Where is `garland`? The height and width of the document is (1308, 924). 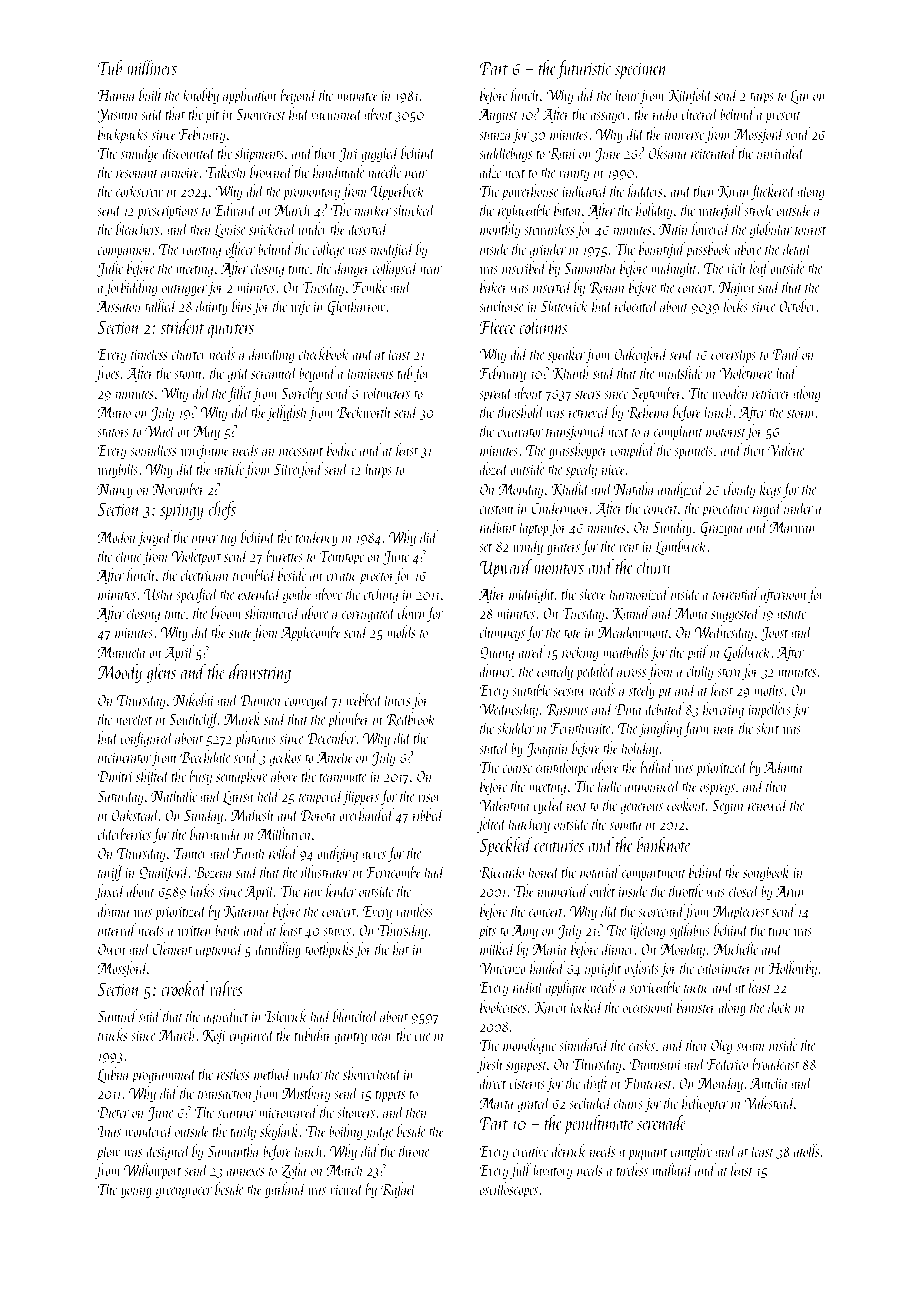 garland is located at coordinates (285, 1190).
